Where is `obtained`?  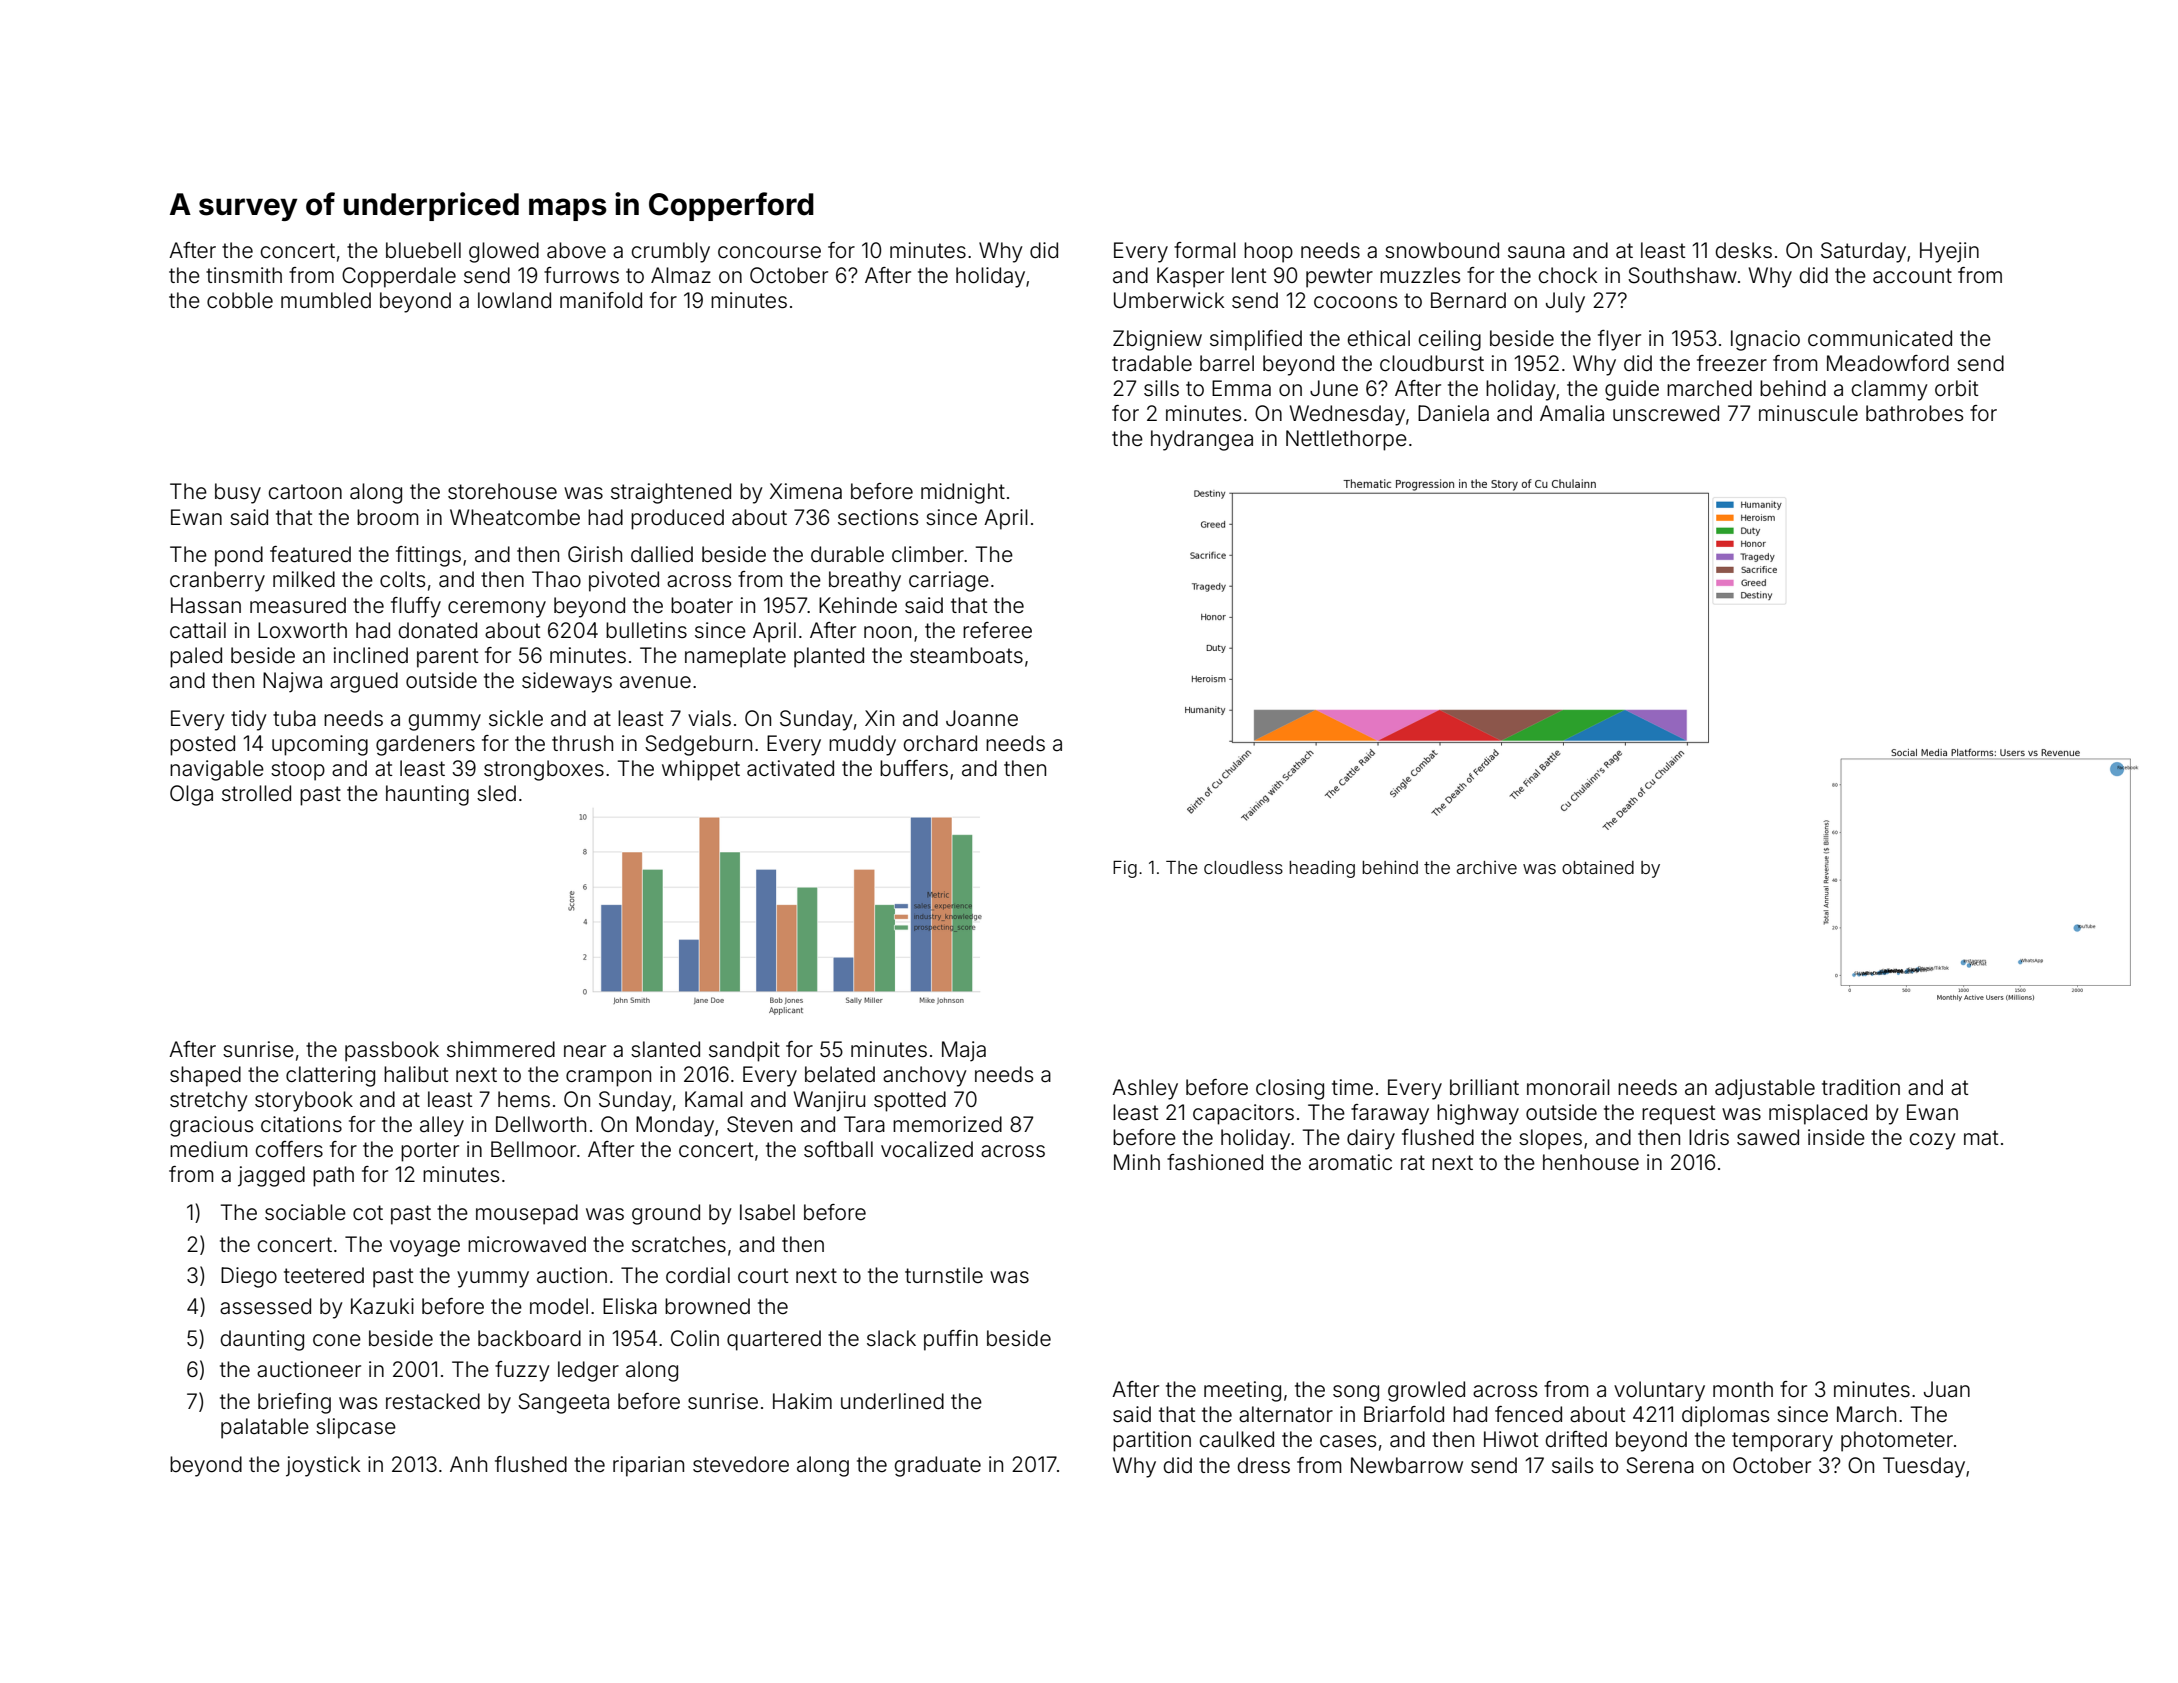
obtained is located at coordinates (1598, 867).
